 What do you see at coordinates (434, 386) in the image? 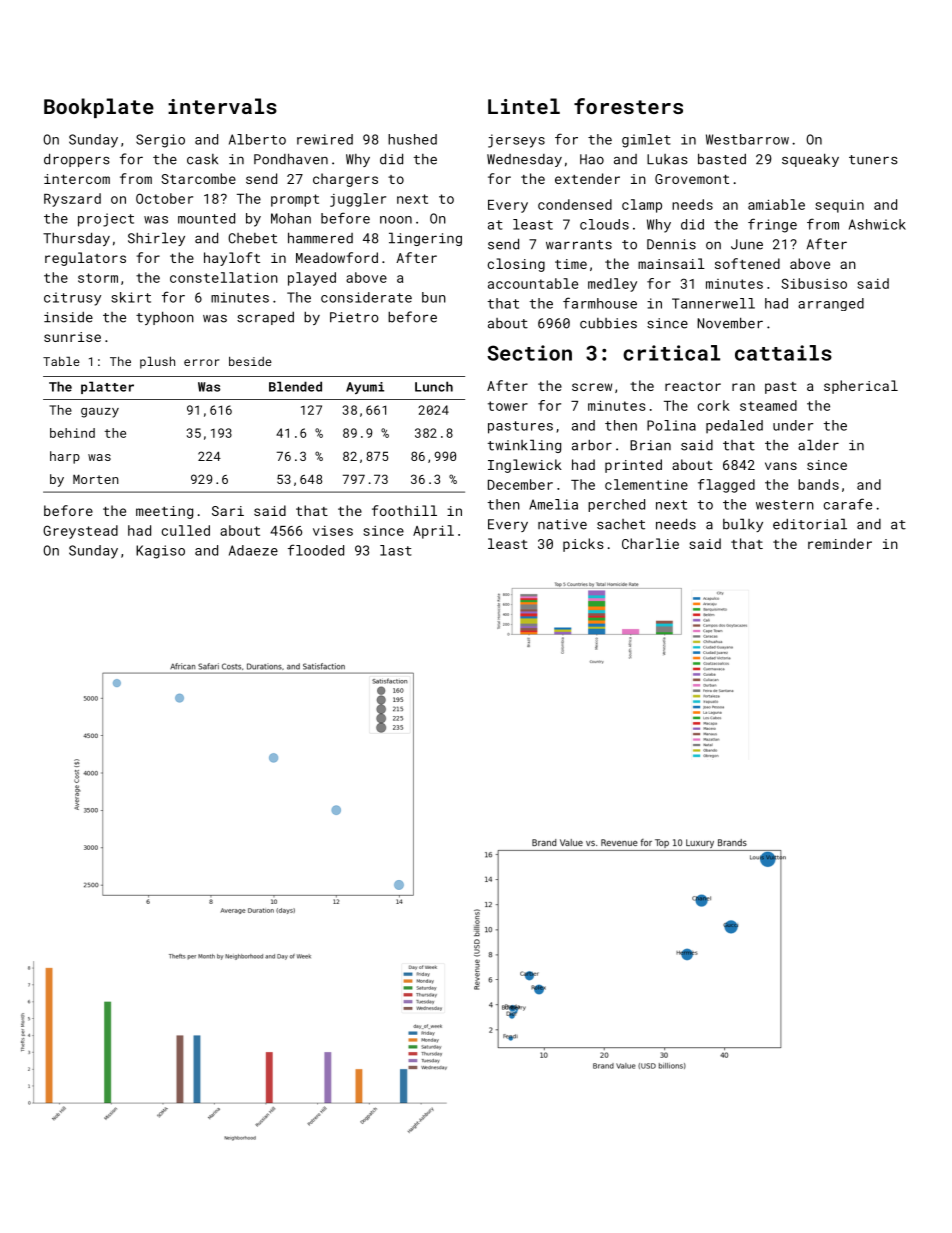
I see `Lunch` at bounding box center [434, 386].
